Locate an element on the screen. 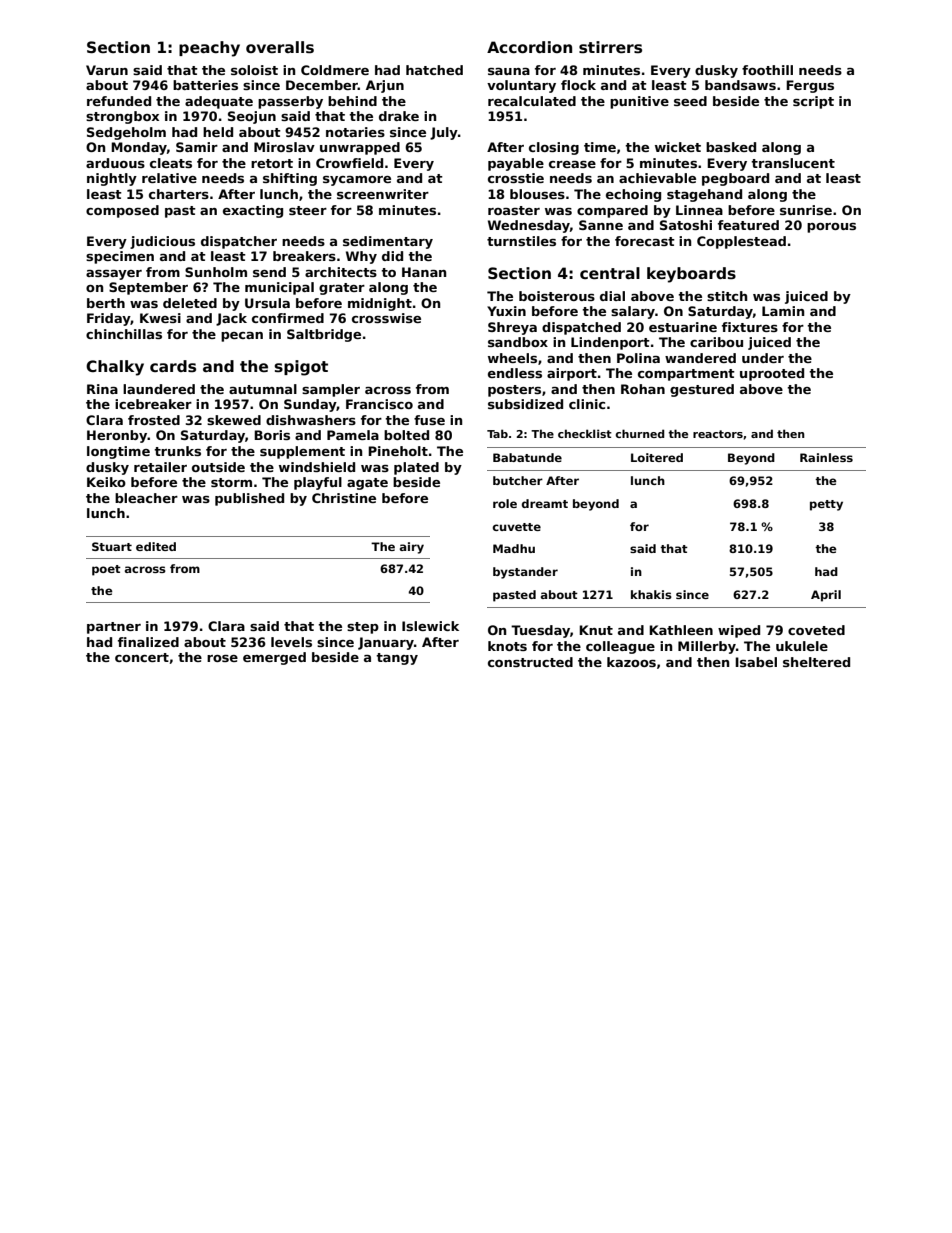 The image size is (952, 1233). sheltered is located at coordinates (816, 662).
